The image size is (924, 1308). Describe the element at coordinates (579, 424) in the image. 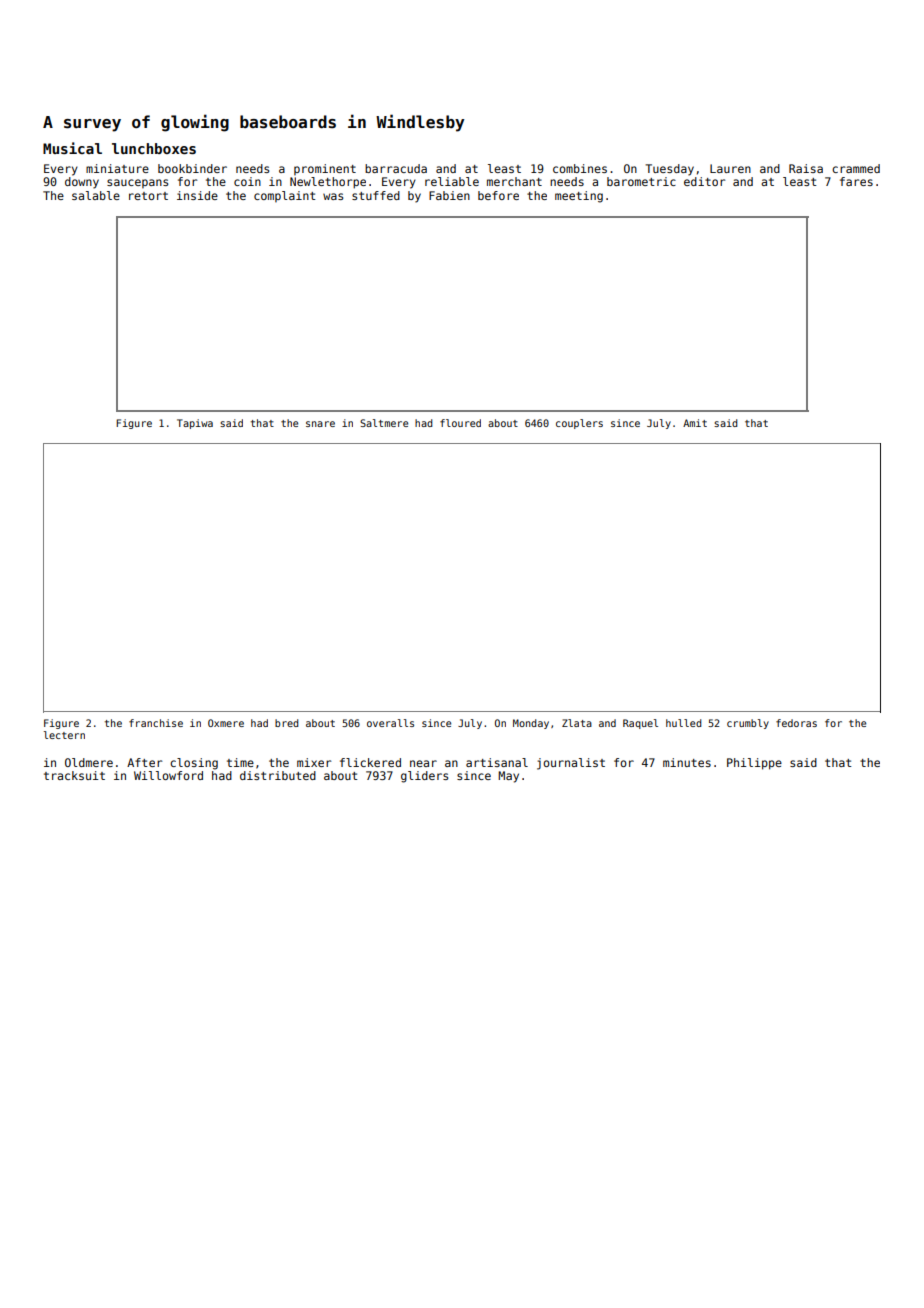

I see `couplers` at that location.
